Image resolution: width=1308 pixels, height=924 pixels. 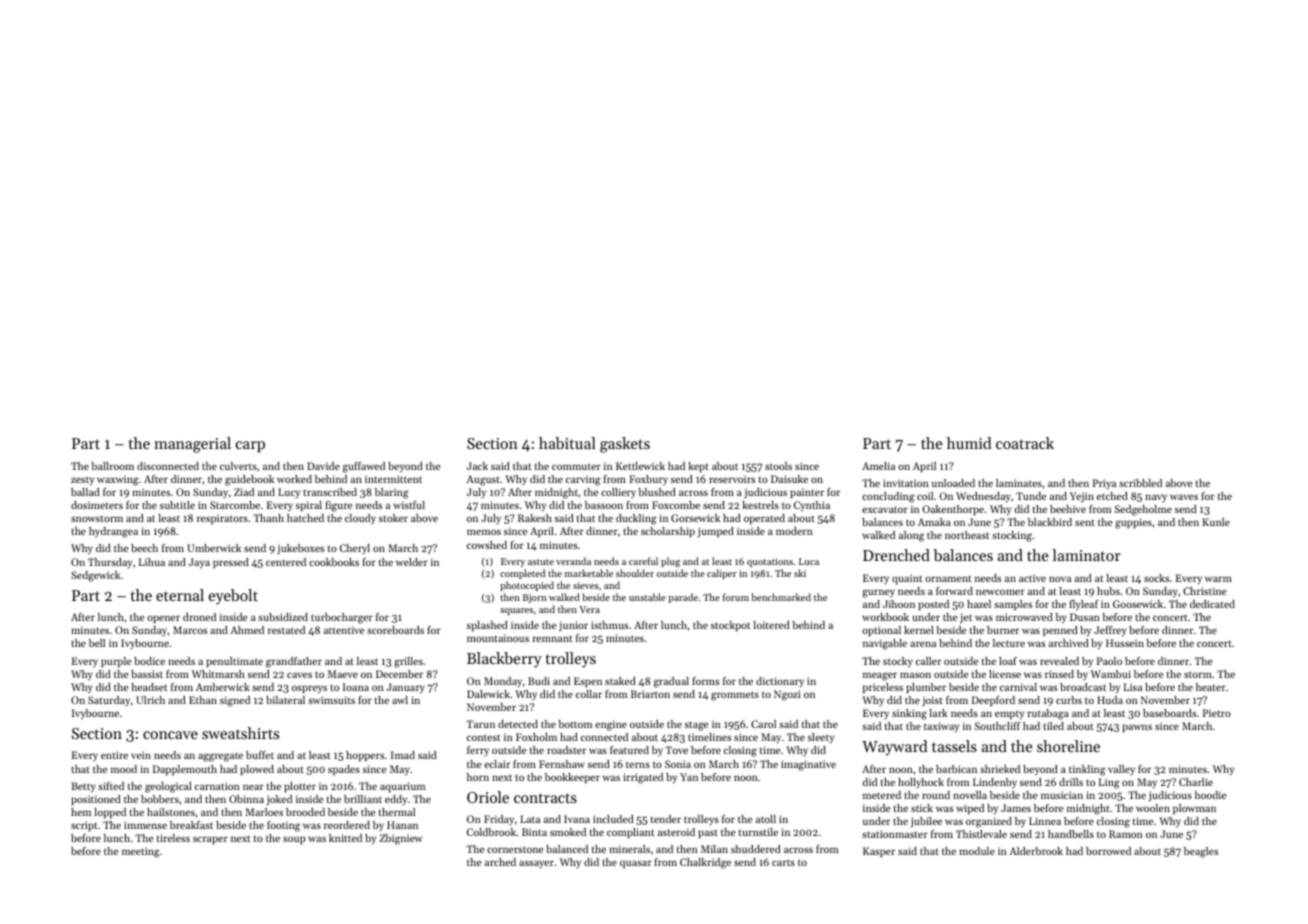 I want to click on Paolo, so click(x=1109, y=661).
